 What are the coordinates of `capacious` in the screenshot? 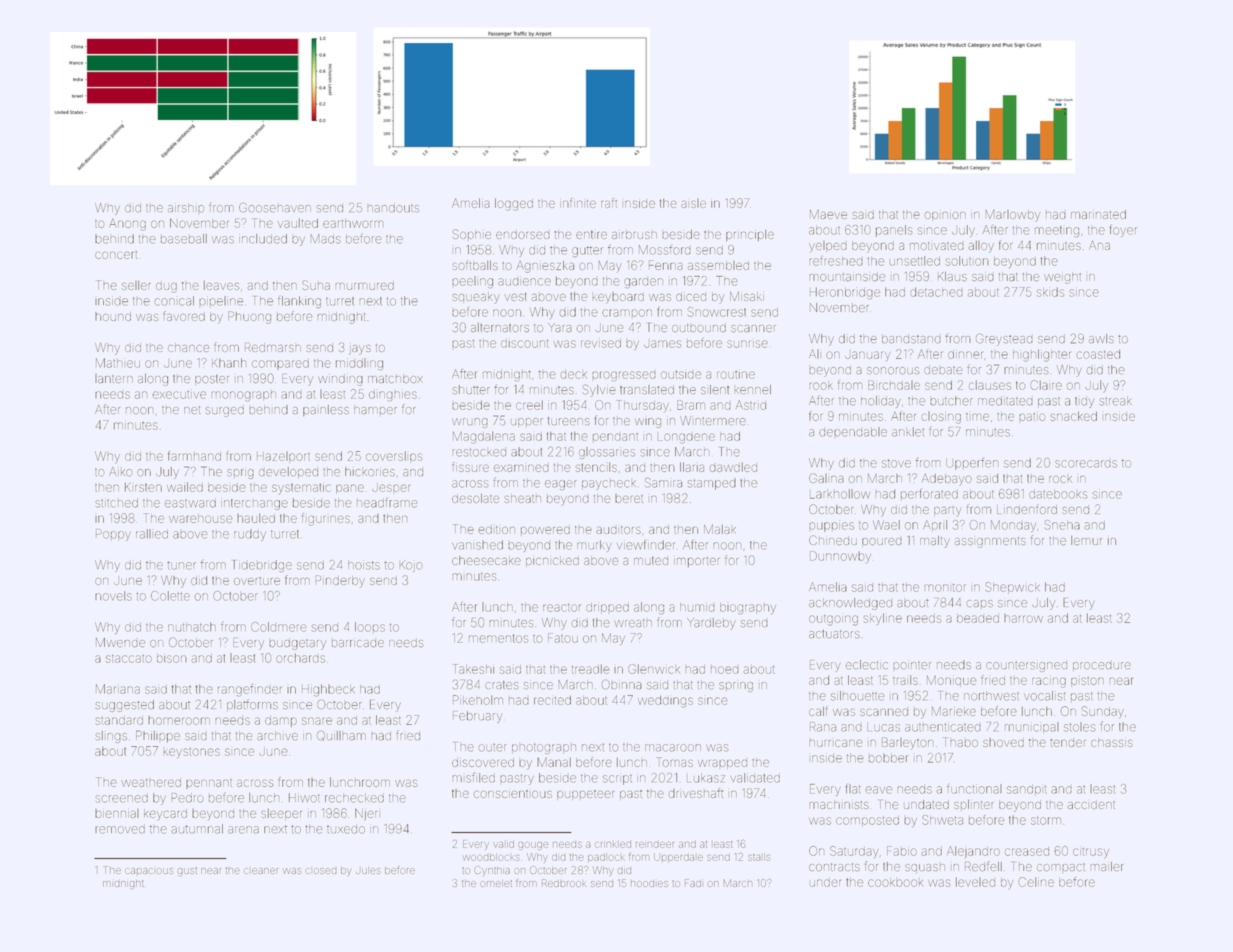 It's located at (149, 871).
